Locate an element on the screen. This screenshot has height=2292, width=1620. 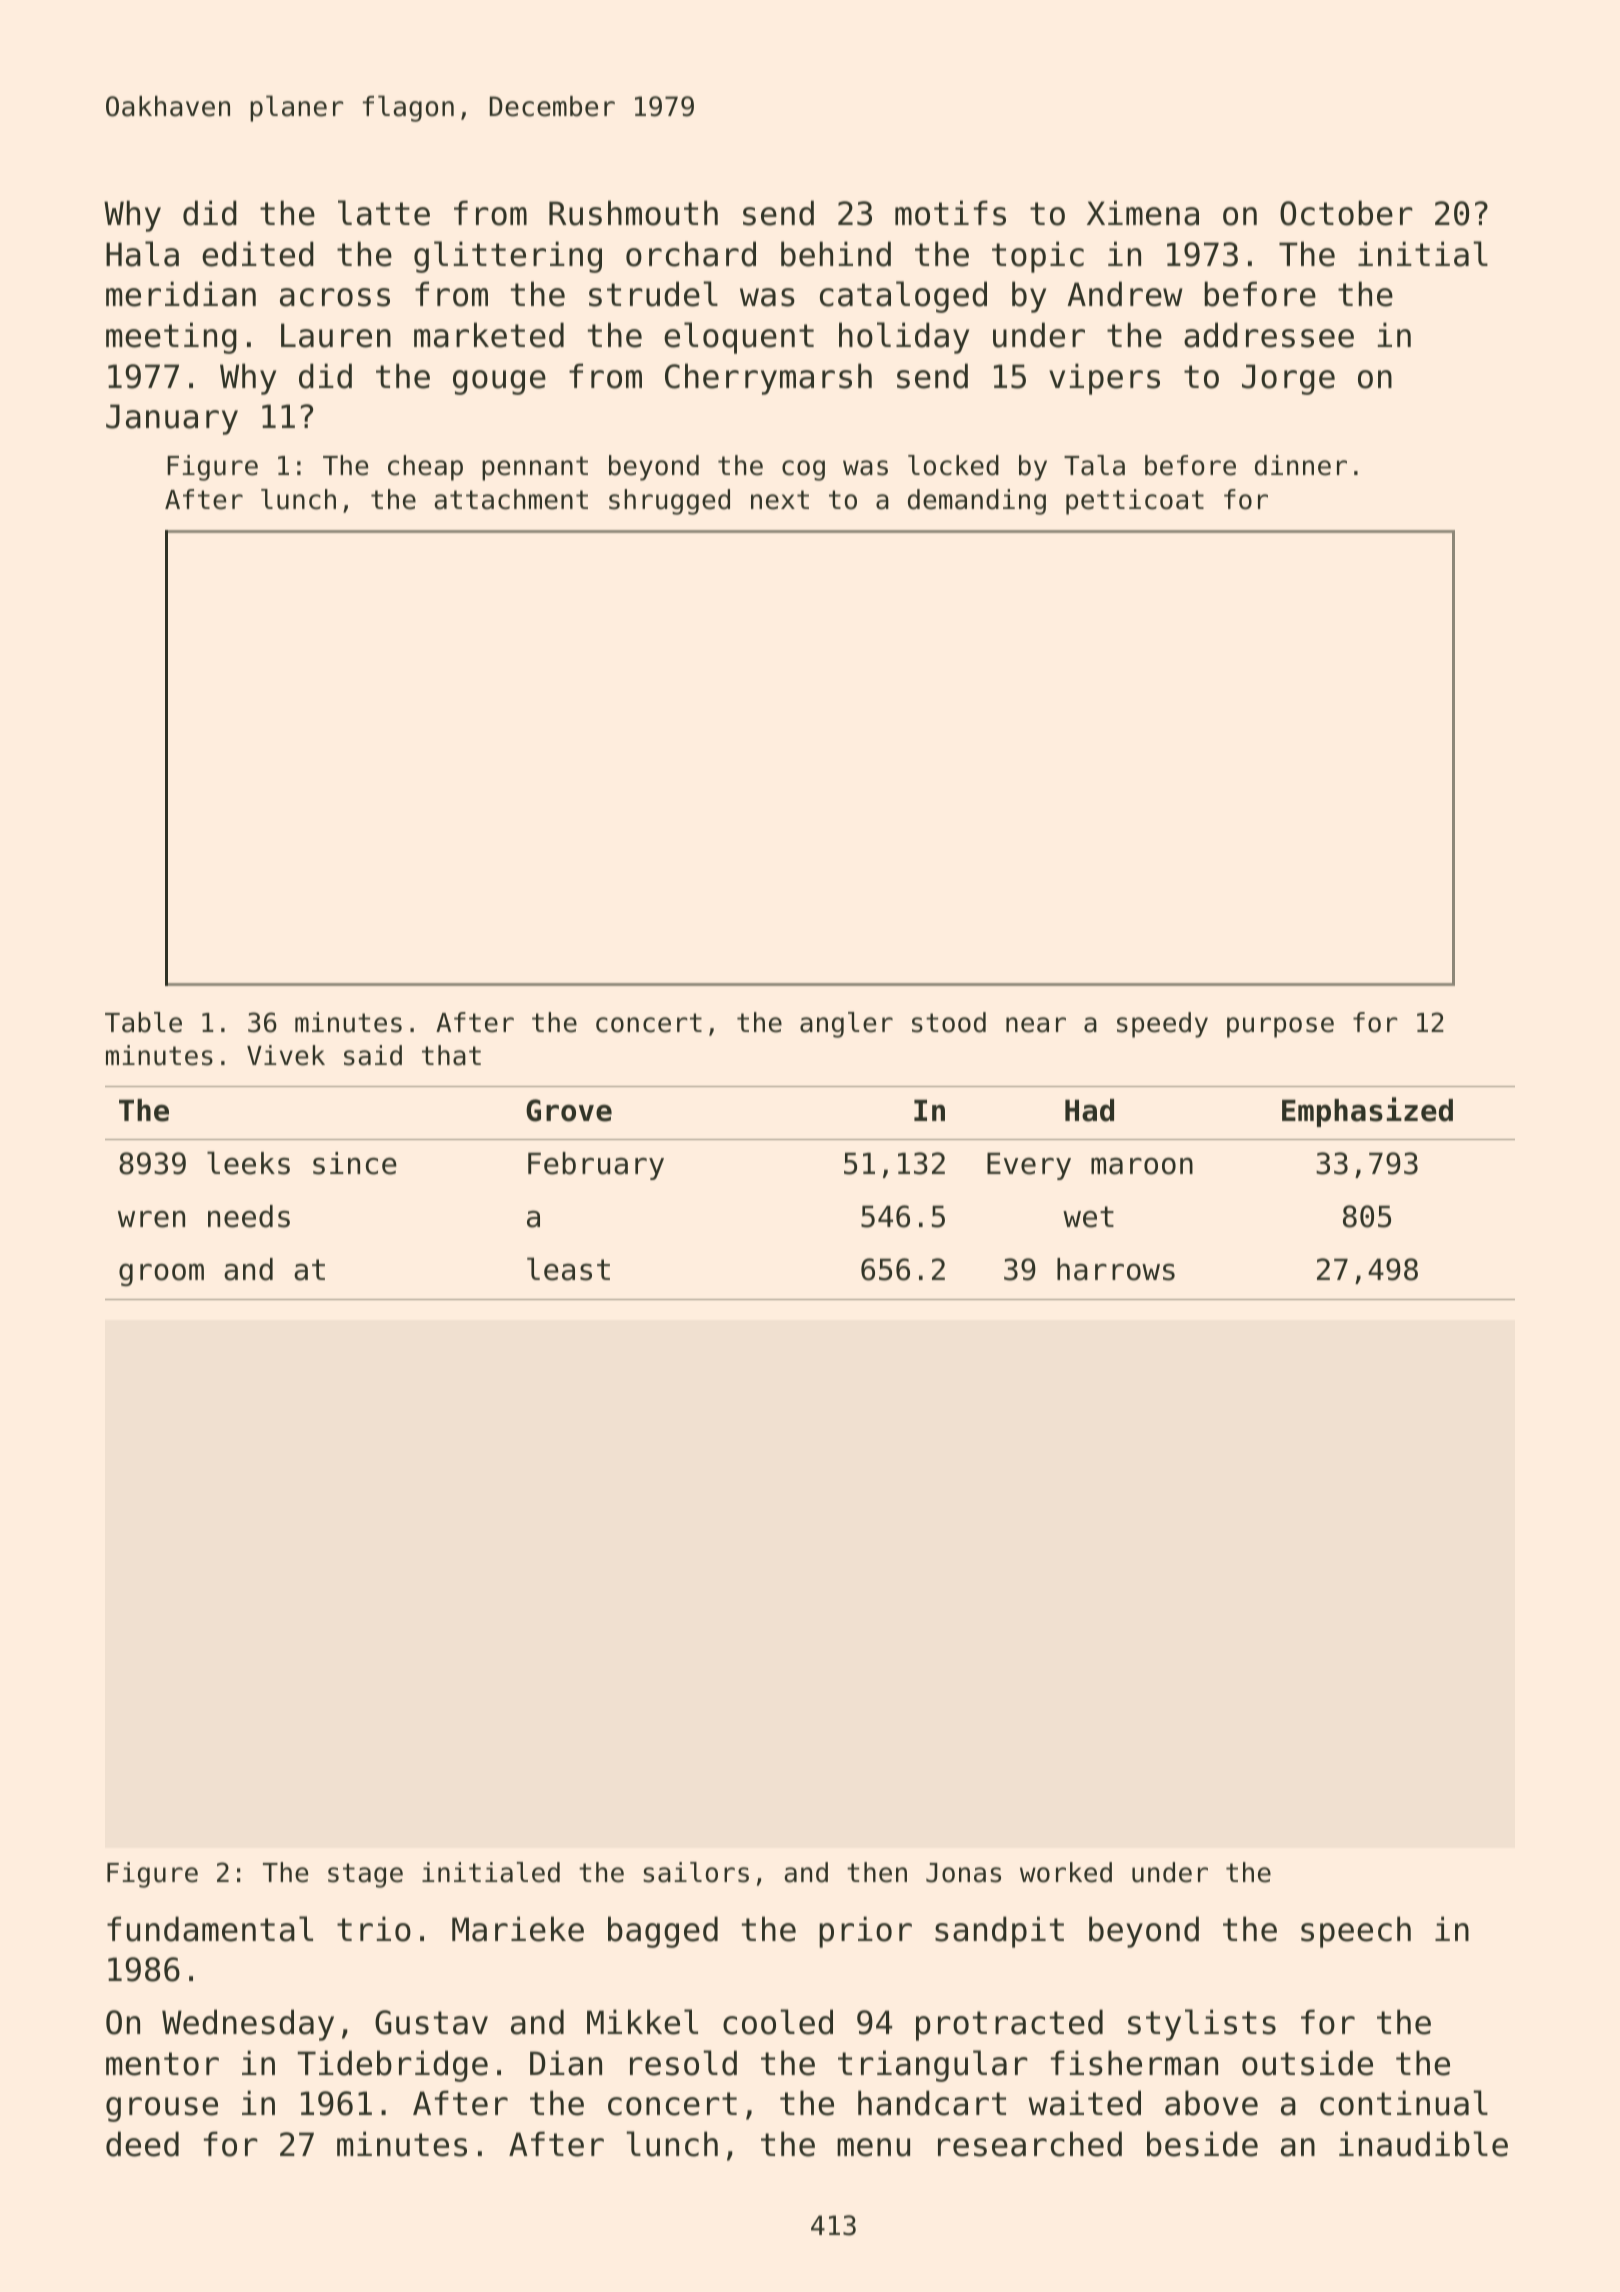
groom is located at coordinates (161, 1274).
